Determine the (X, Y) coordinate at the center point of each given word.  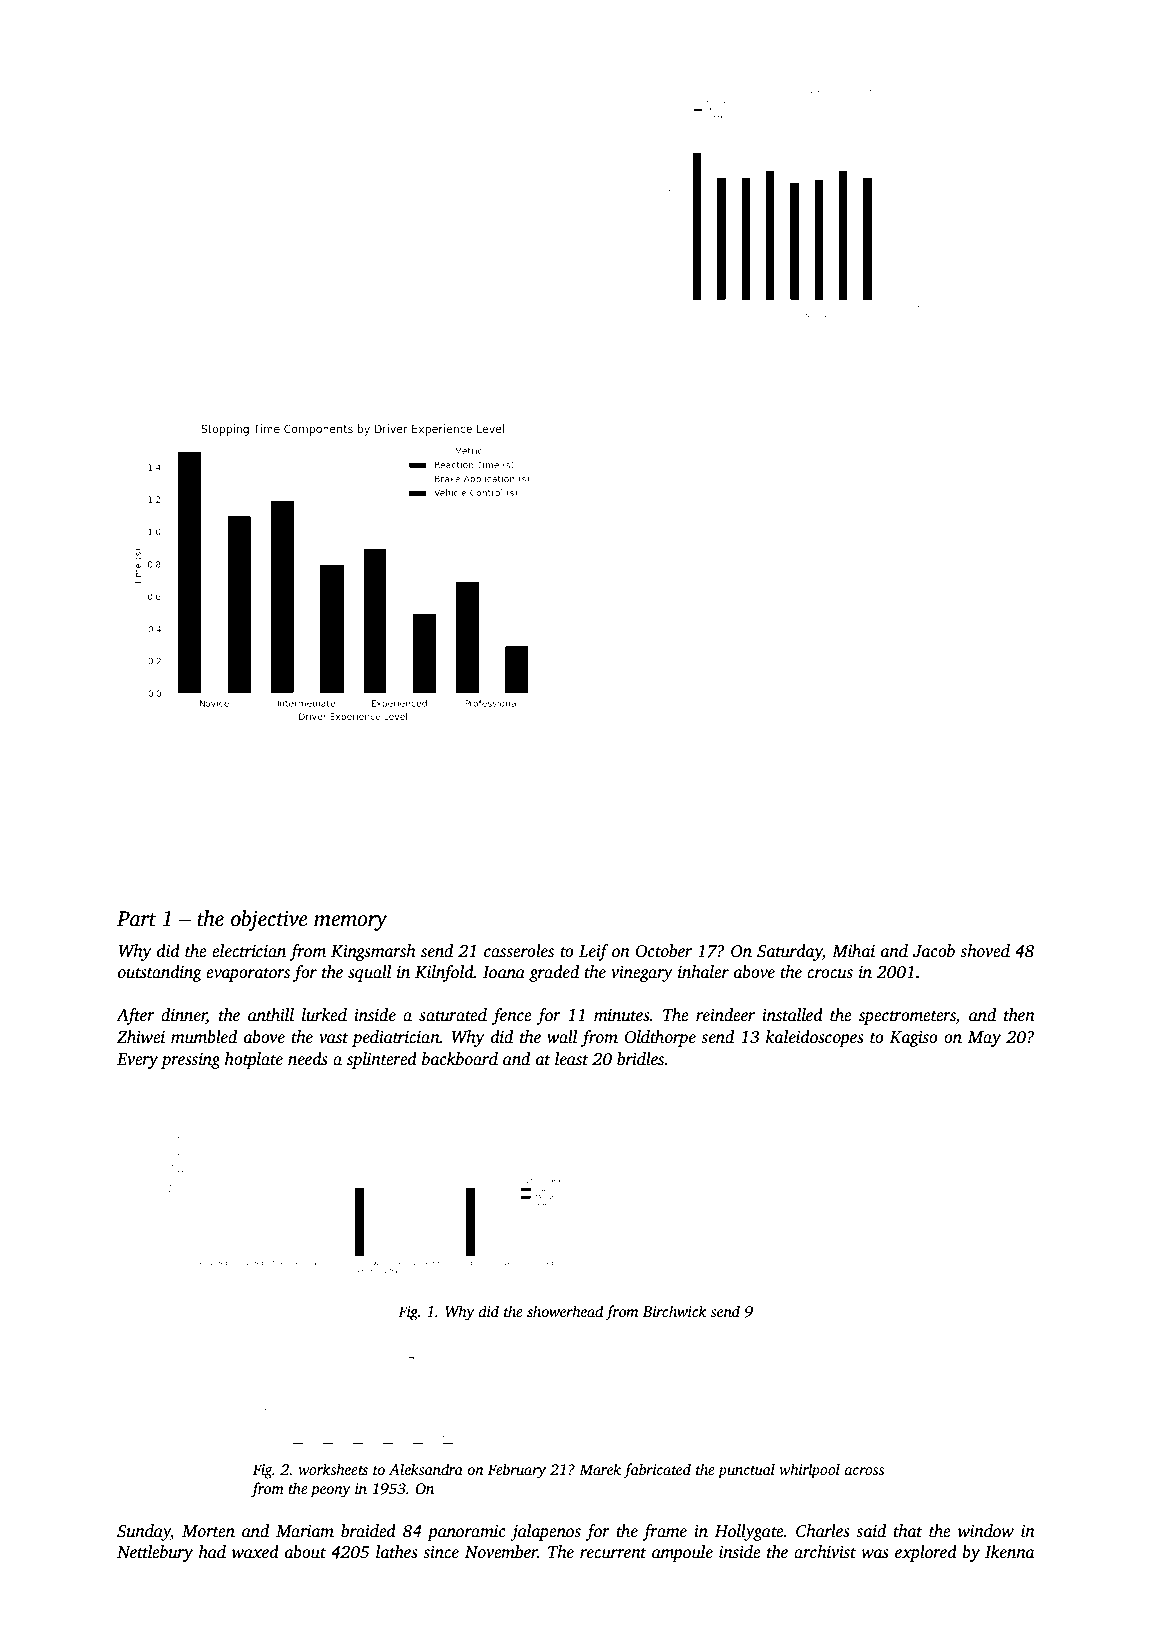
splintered (382, 1060)
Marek (600, 1469)
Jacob (934, 951)
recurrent (613, 1553)
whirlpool (810, 1471)
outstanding (160, 973)
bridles (640, 1059)
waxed (255, 1552)
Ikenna (1010, 1551)
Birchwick (674, 1311)
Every (137, 1061)
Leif (593, 952)
